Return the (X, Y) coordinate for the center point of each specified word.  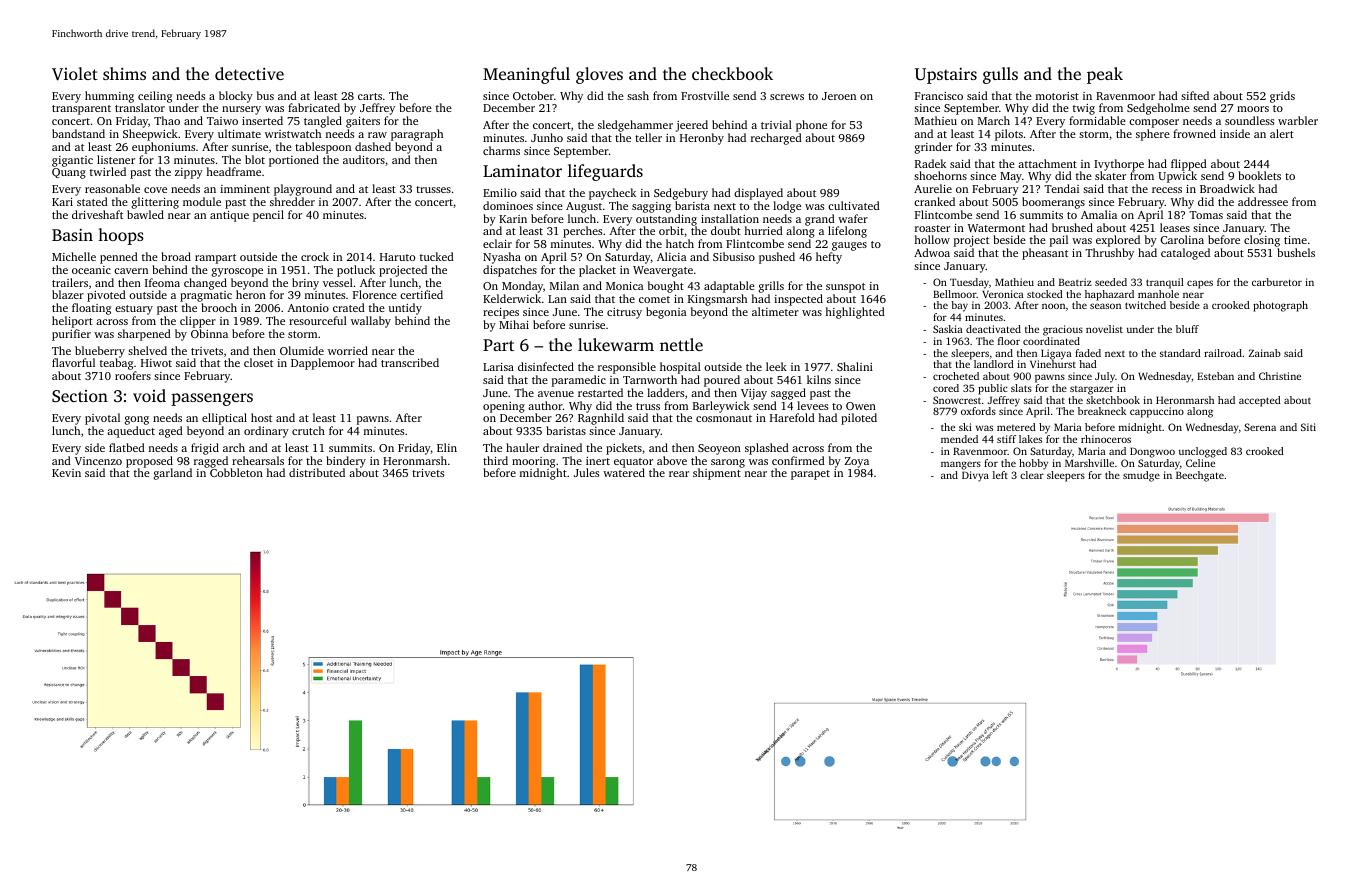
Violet (75, 74)
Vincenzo (98, 461)
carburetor (1277, 282)
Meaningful (526, 75)
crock (315, 256)
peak (1105, 75)
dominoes (508, 205)
